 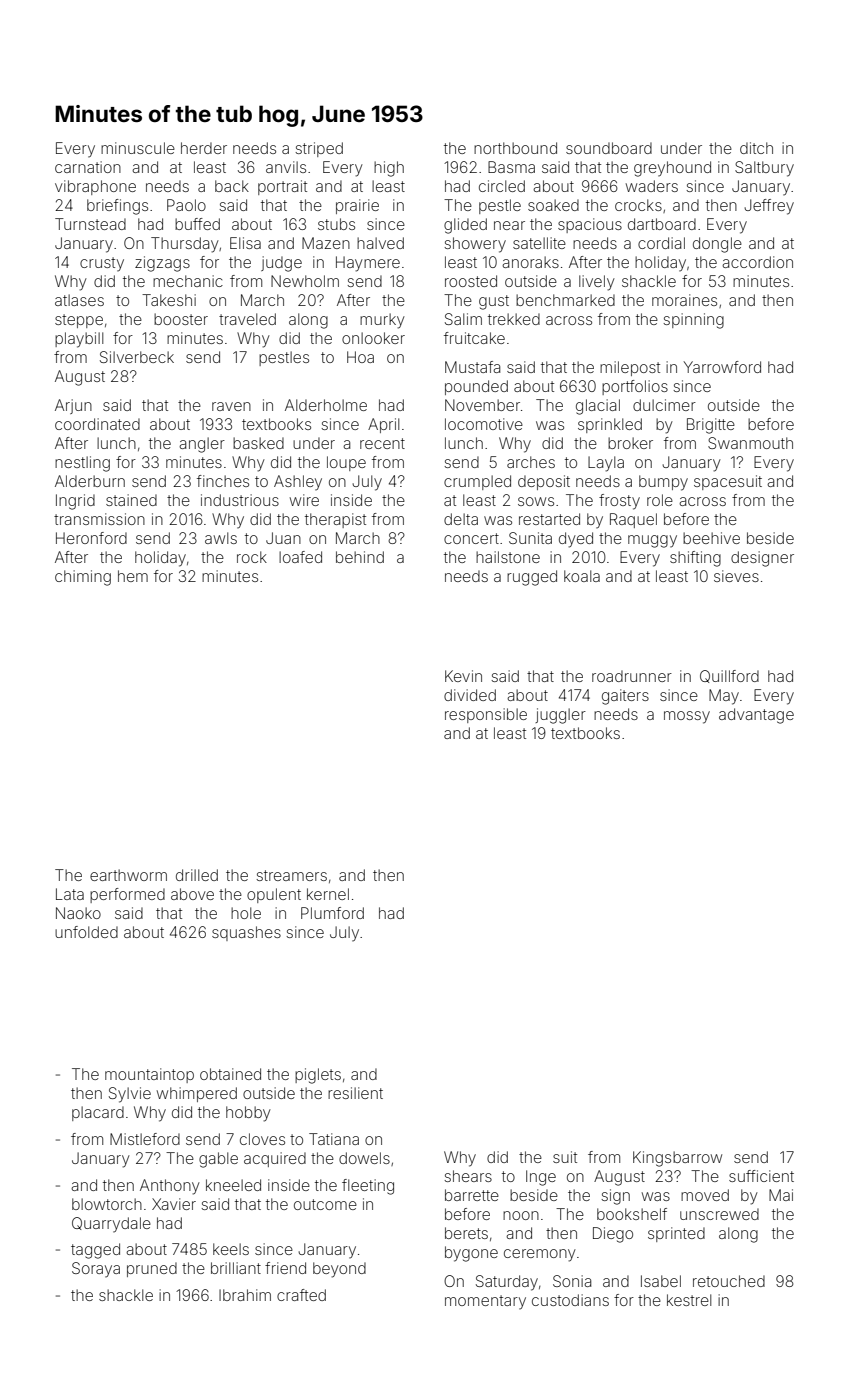 I want to click on kernel, so click(x=328, y=894).
